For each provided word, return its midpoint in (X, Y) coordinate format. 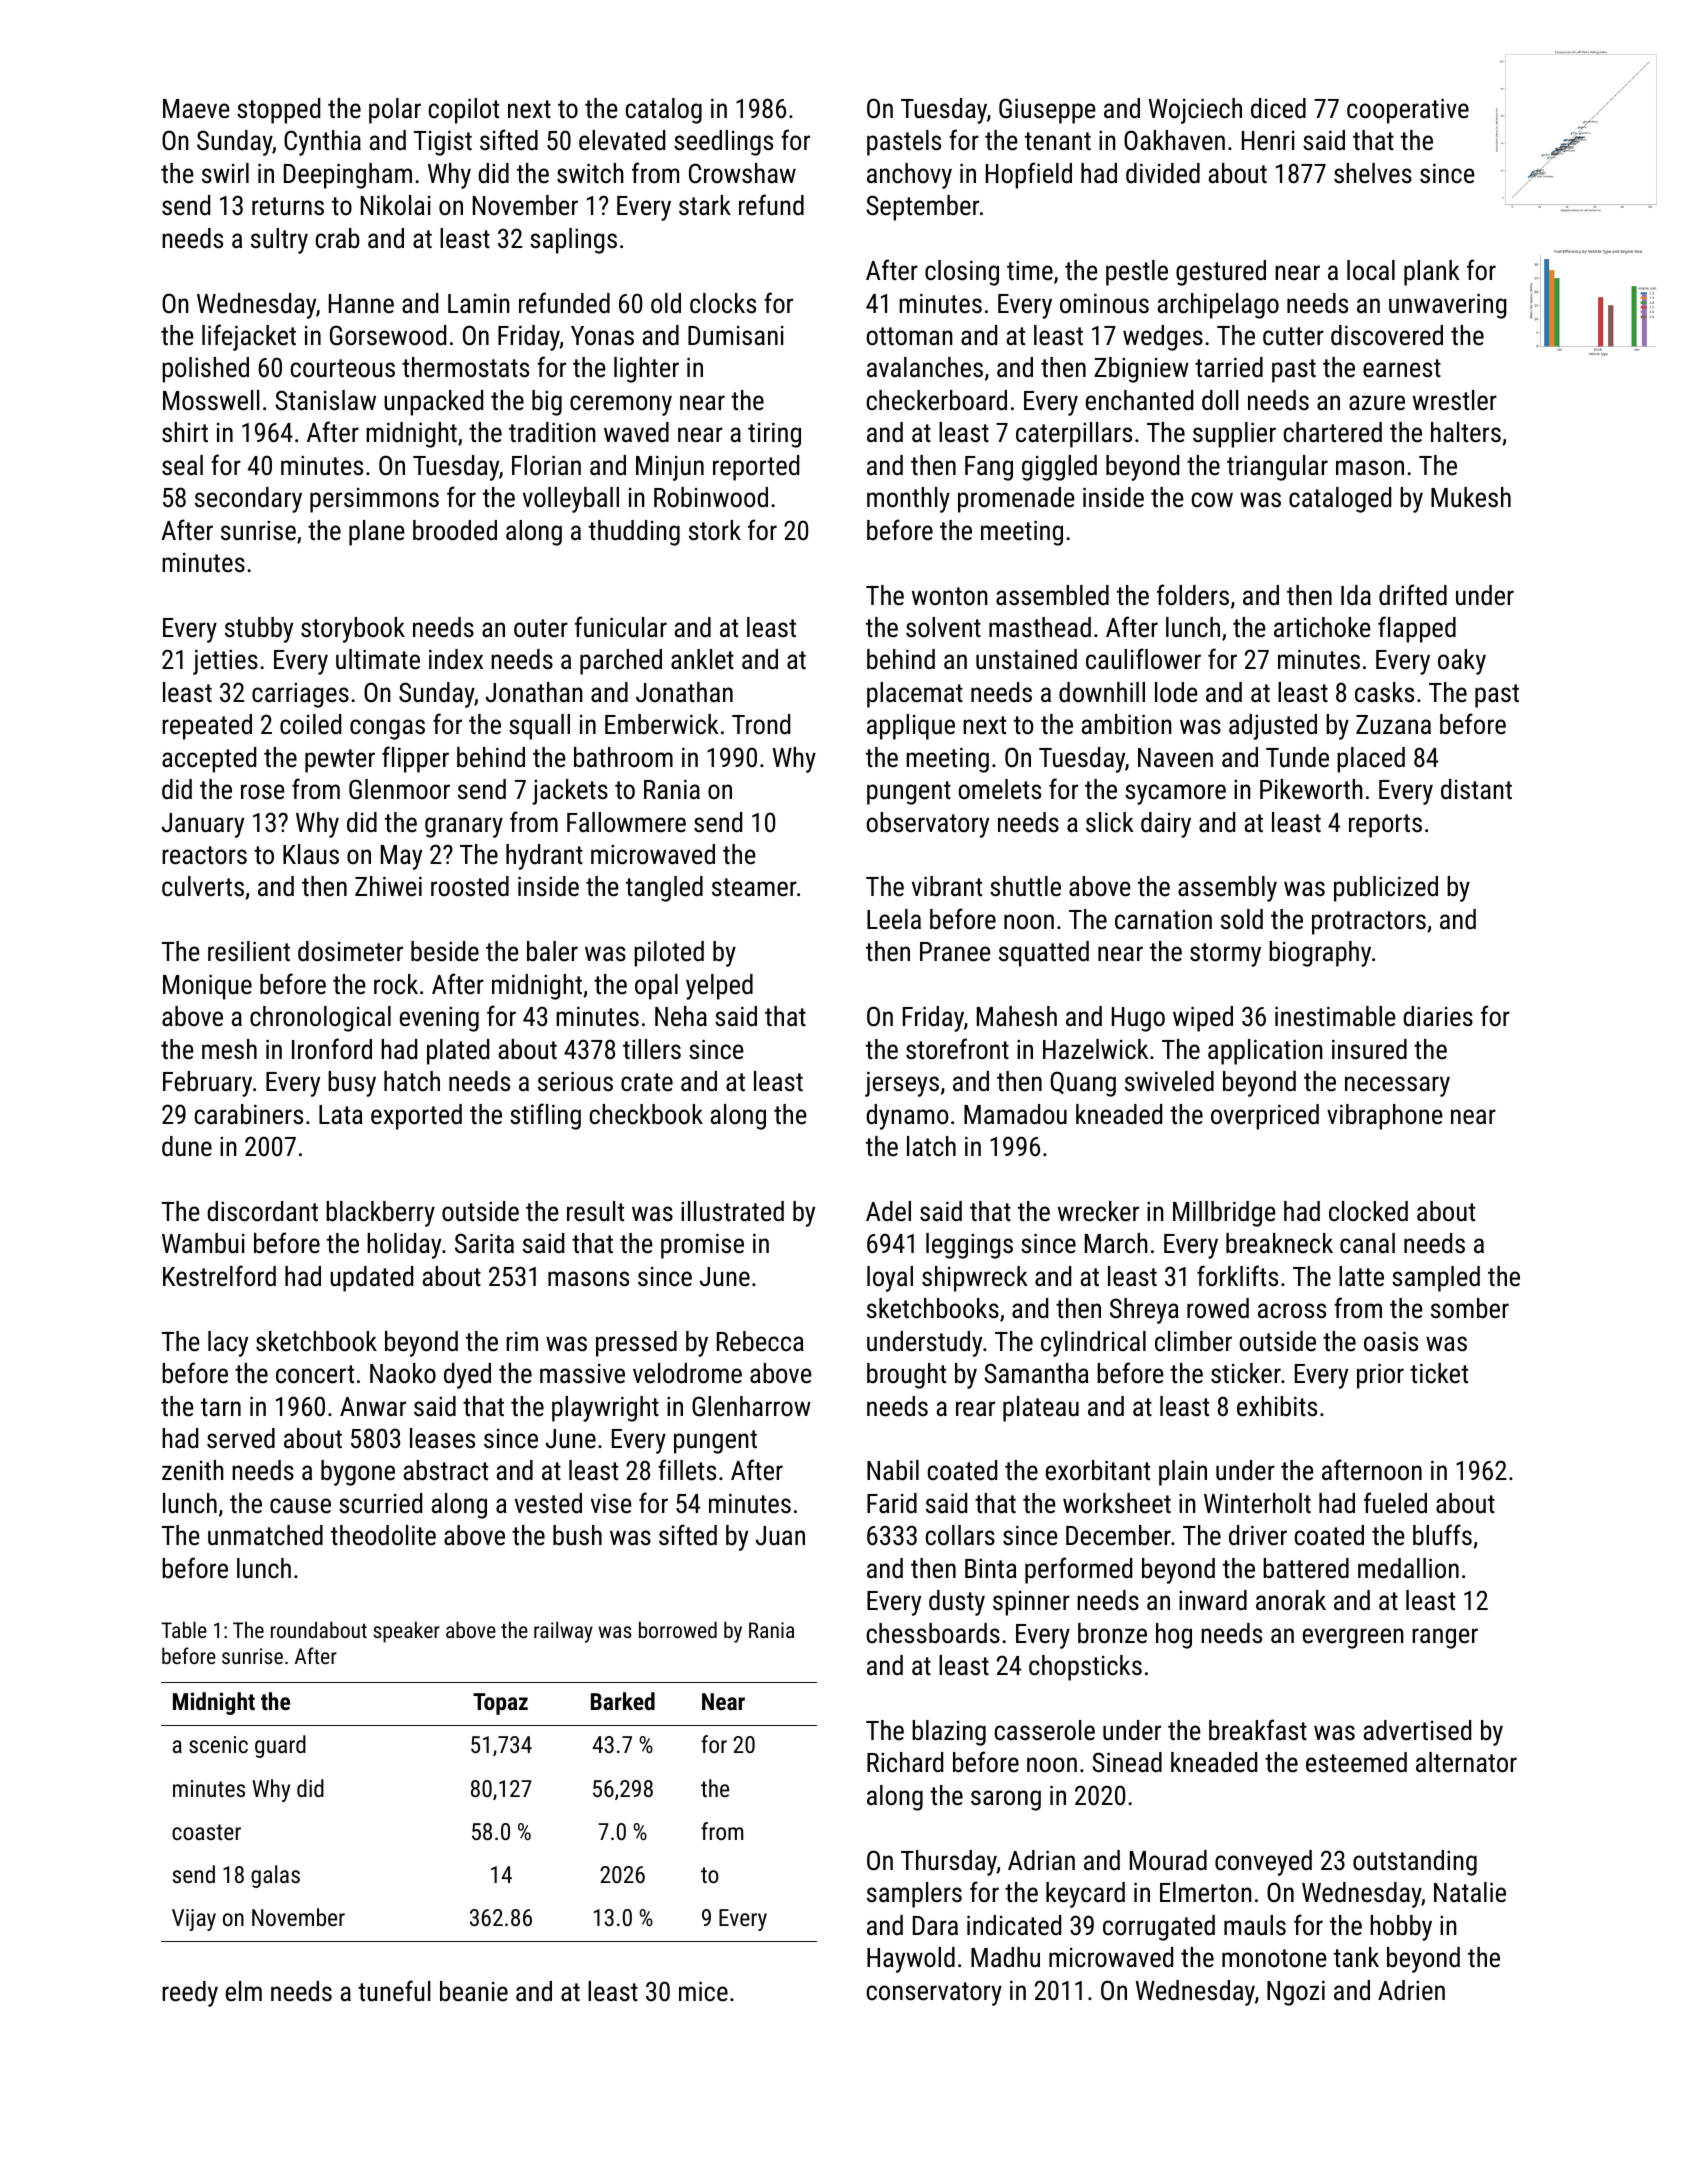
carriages (300, 695)
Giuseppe (1047, 111)
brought (906, 1376)
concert (315, 1374)
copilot (464, 111)
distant (1476, 789)
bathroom (623, 757)
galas (275, 1876)
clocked (1368, 1211)
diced (1278, 108)
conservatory (934, 1994)
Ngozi (1296, 1993)
